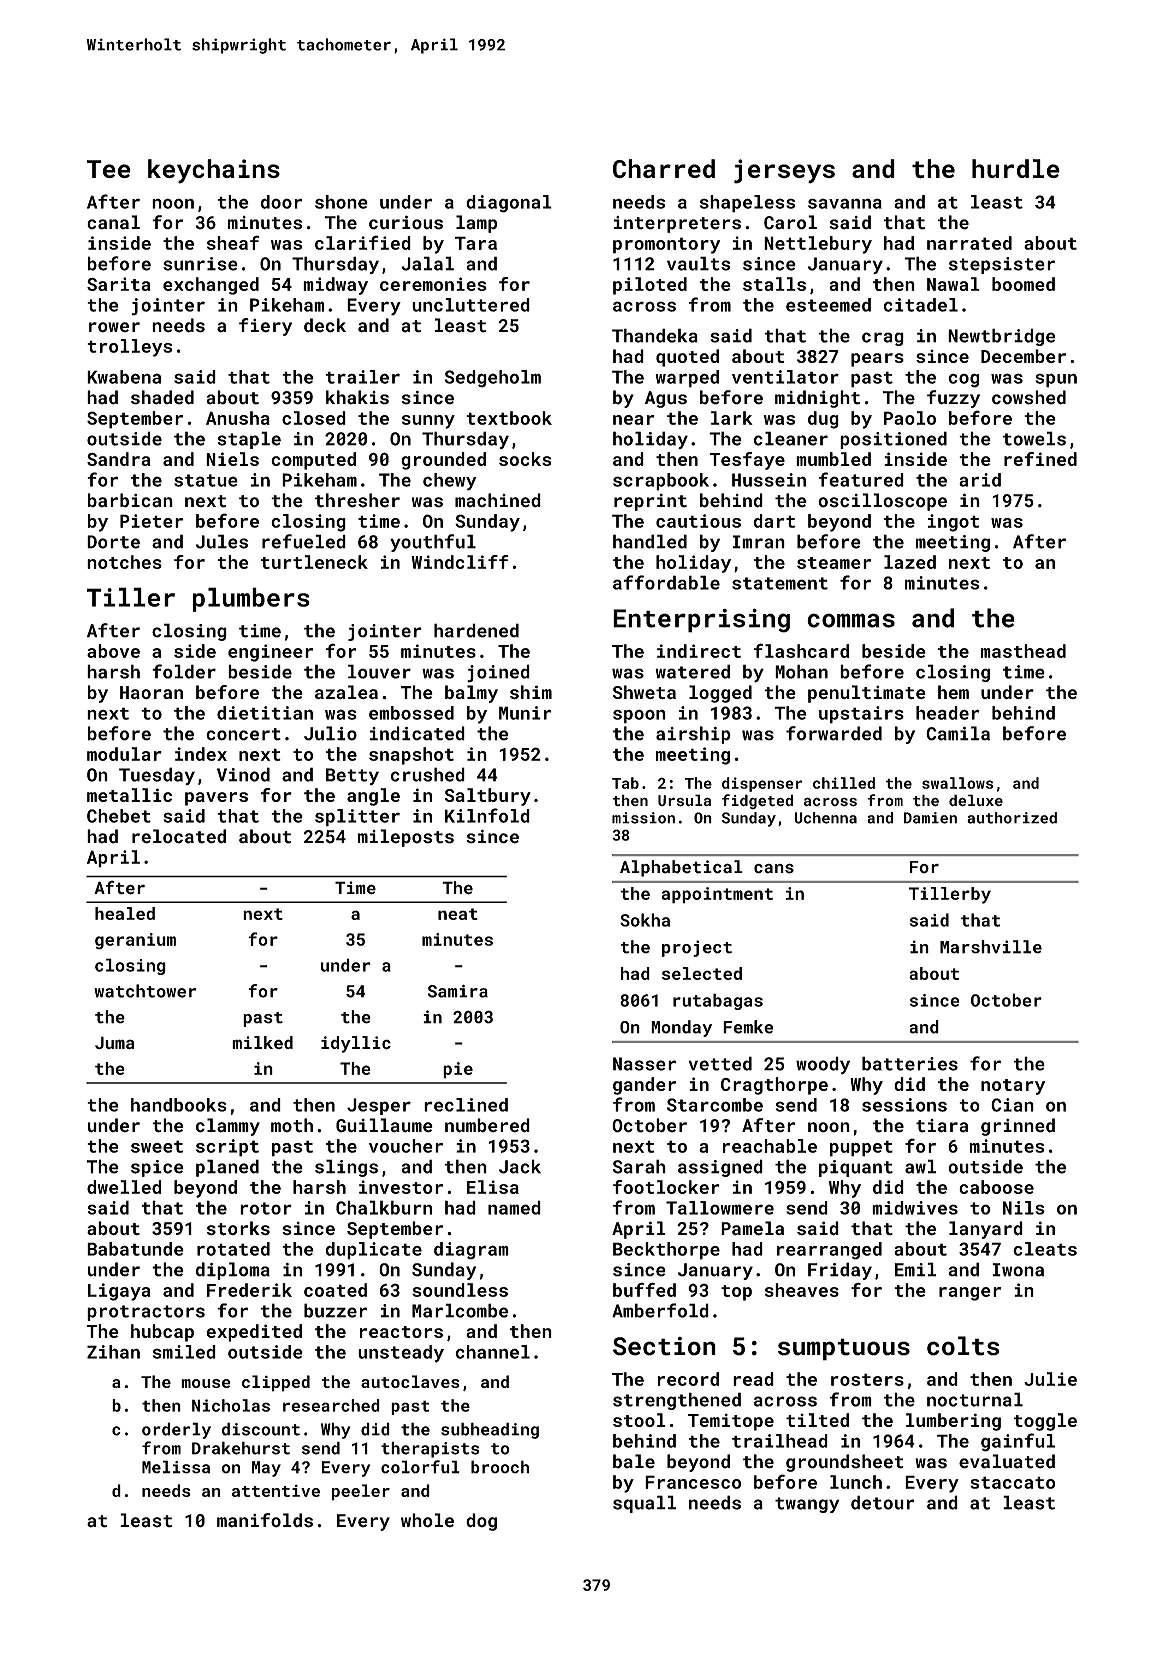  I want to click on louver, so click(379, 671).
